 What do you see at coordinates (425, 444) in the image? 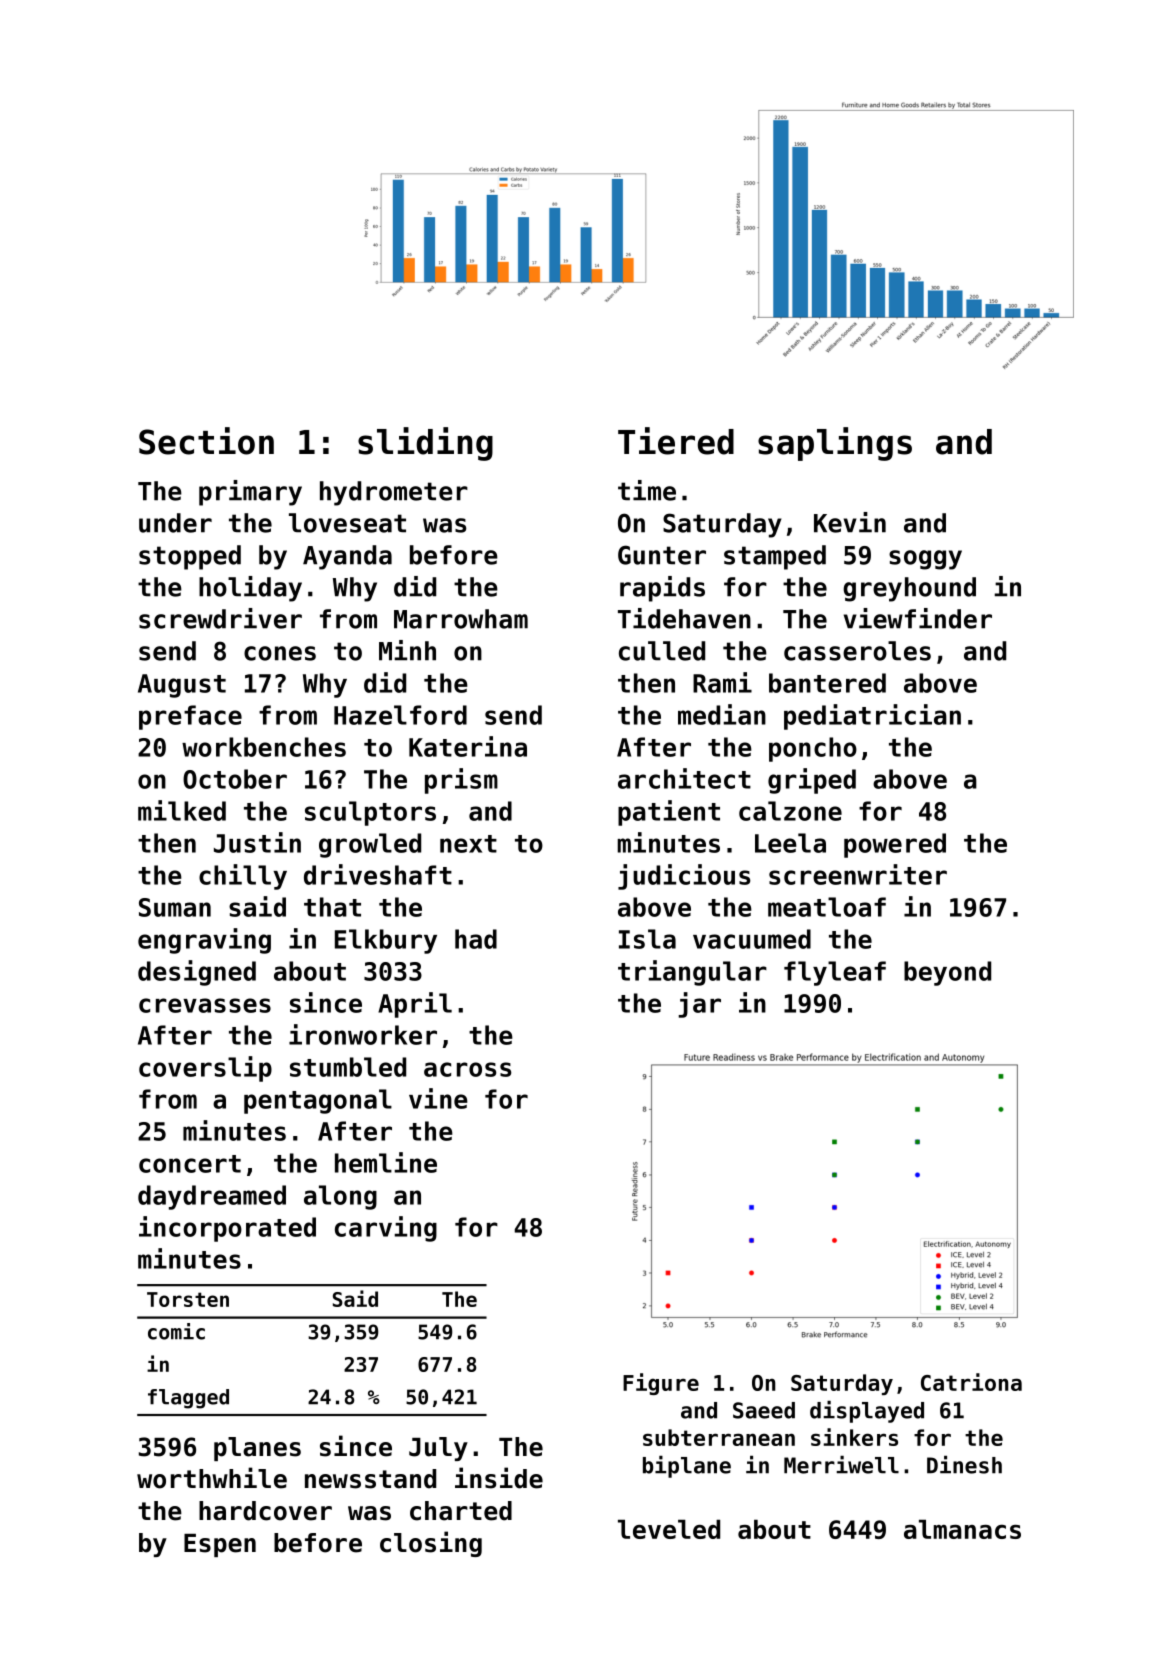
I see `sliding` at bounding box center [425, 444].
